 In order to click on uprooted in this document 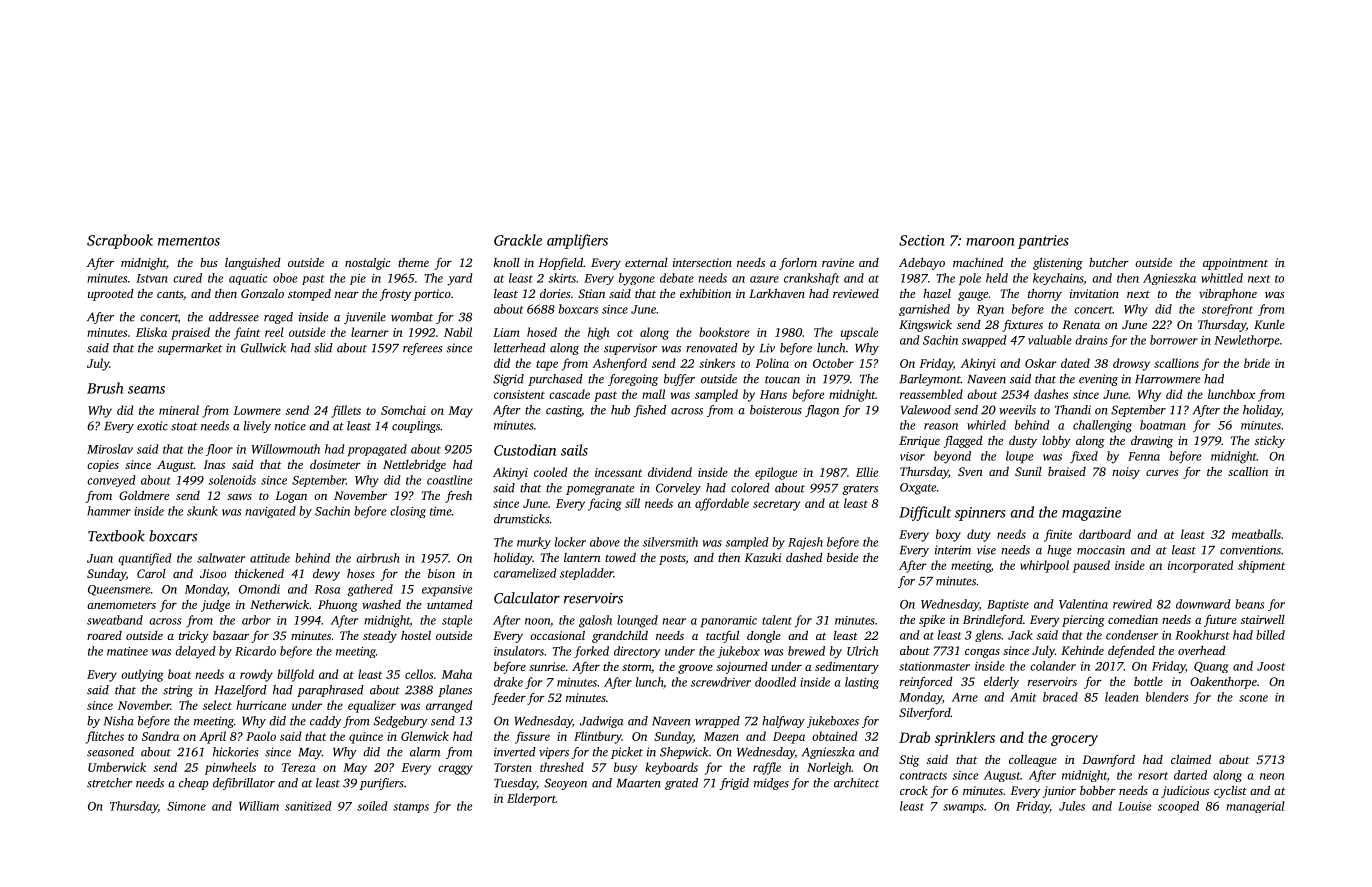, I will do `click(111, 295)`.
